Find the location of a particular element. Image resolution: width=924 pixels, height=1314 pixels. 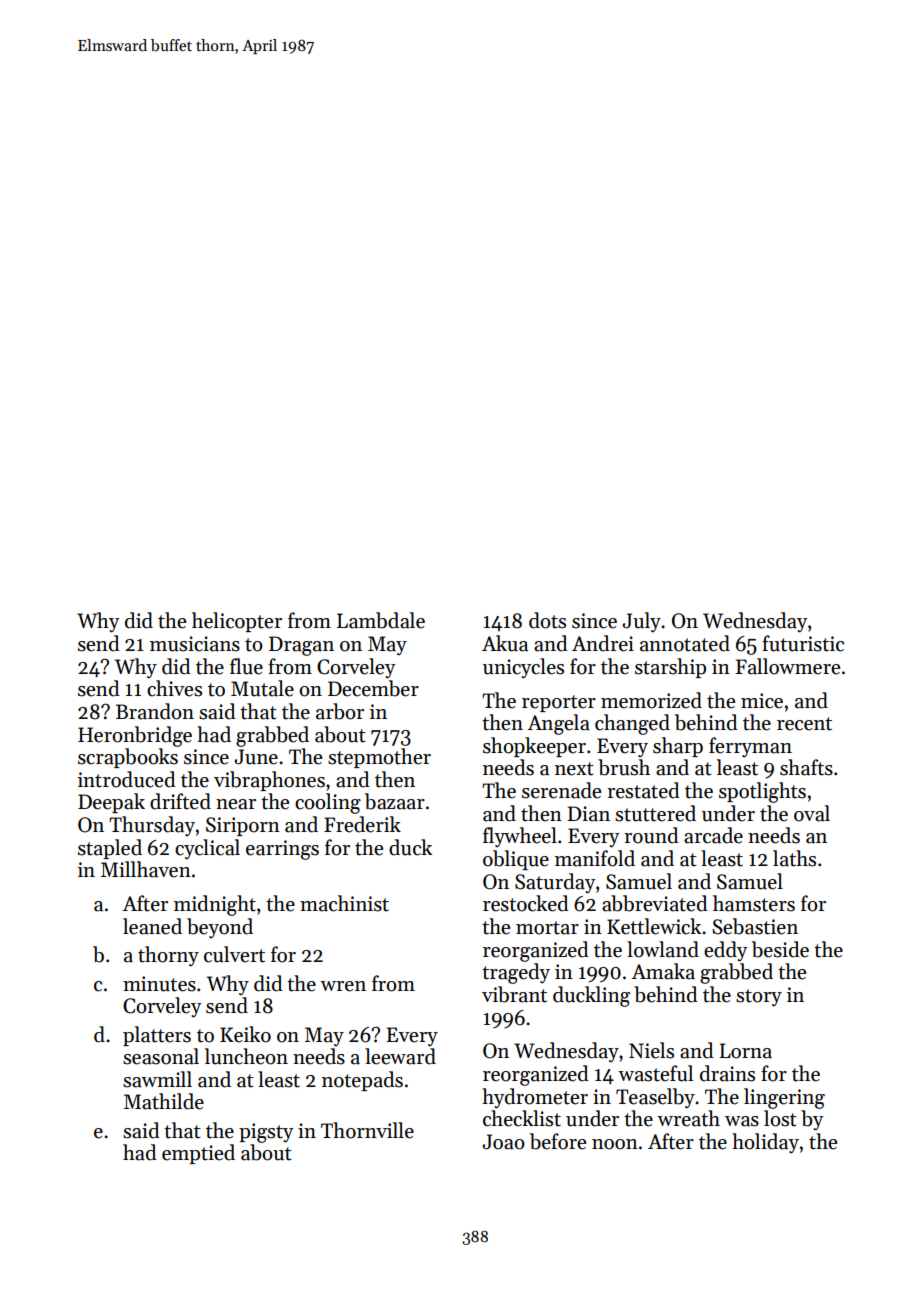

stapled is located at coordinates (110, 849).
